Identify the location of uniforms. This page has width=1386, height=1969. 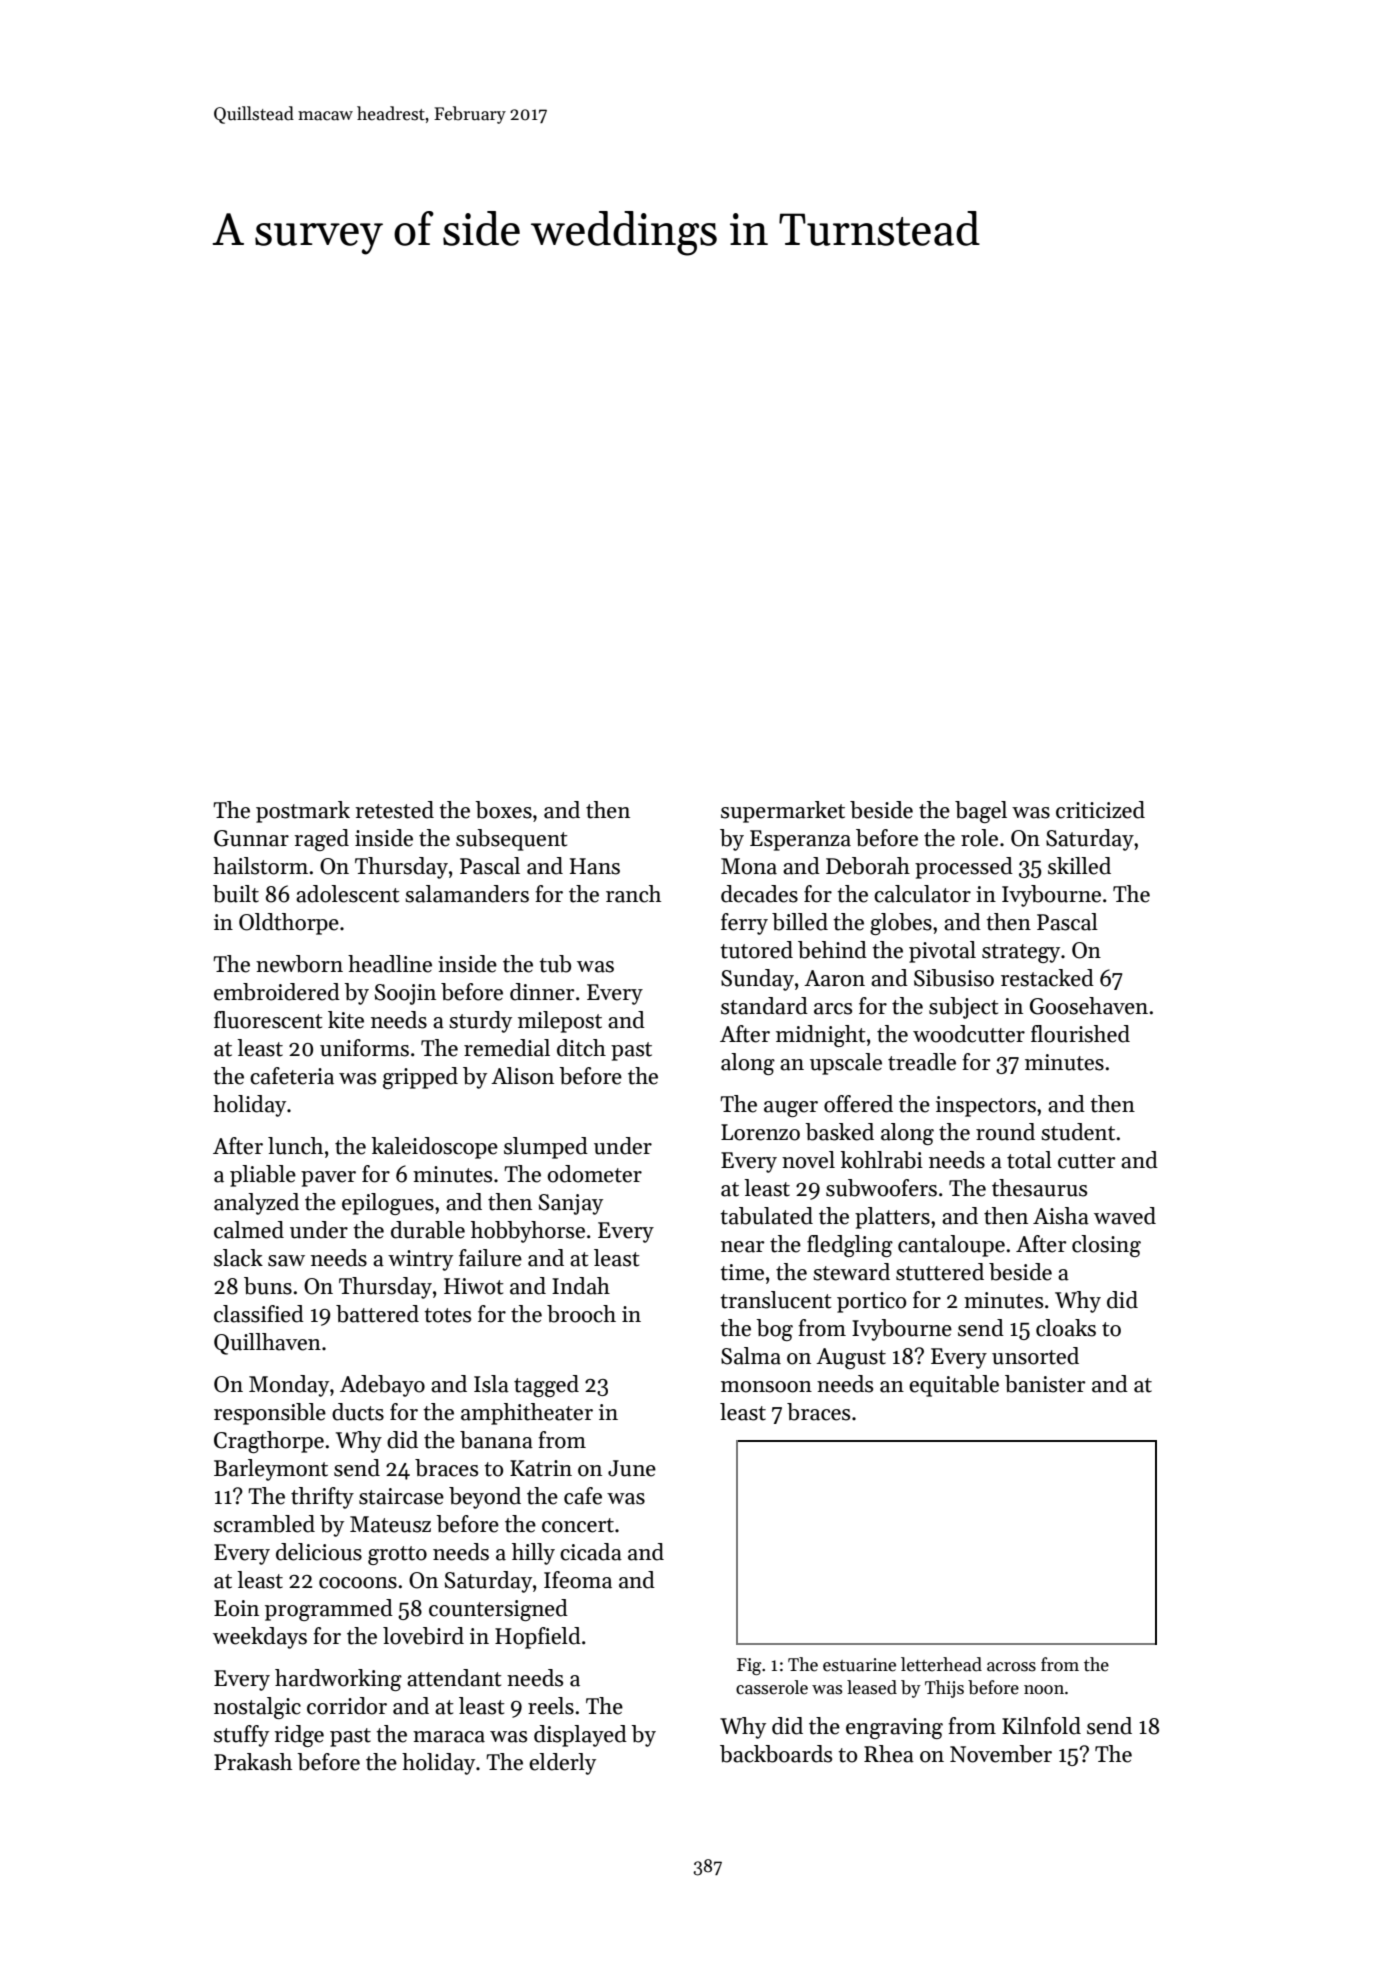
(364, 1048).
